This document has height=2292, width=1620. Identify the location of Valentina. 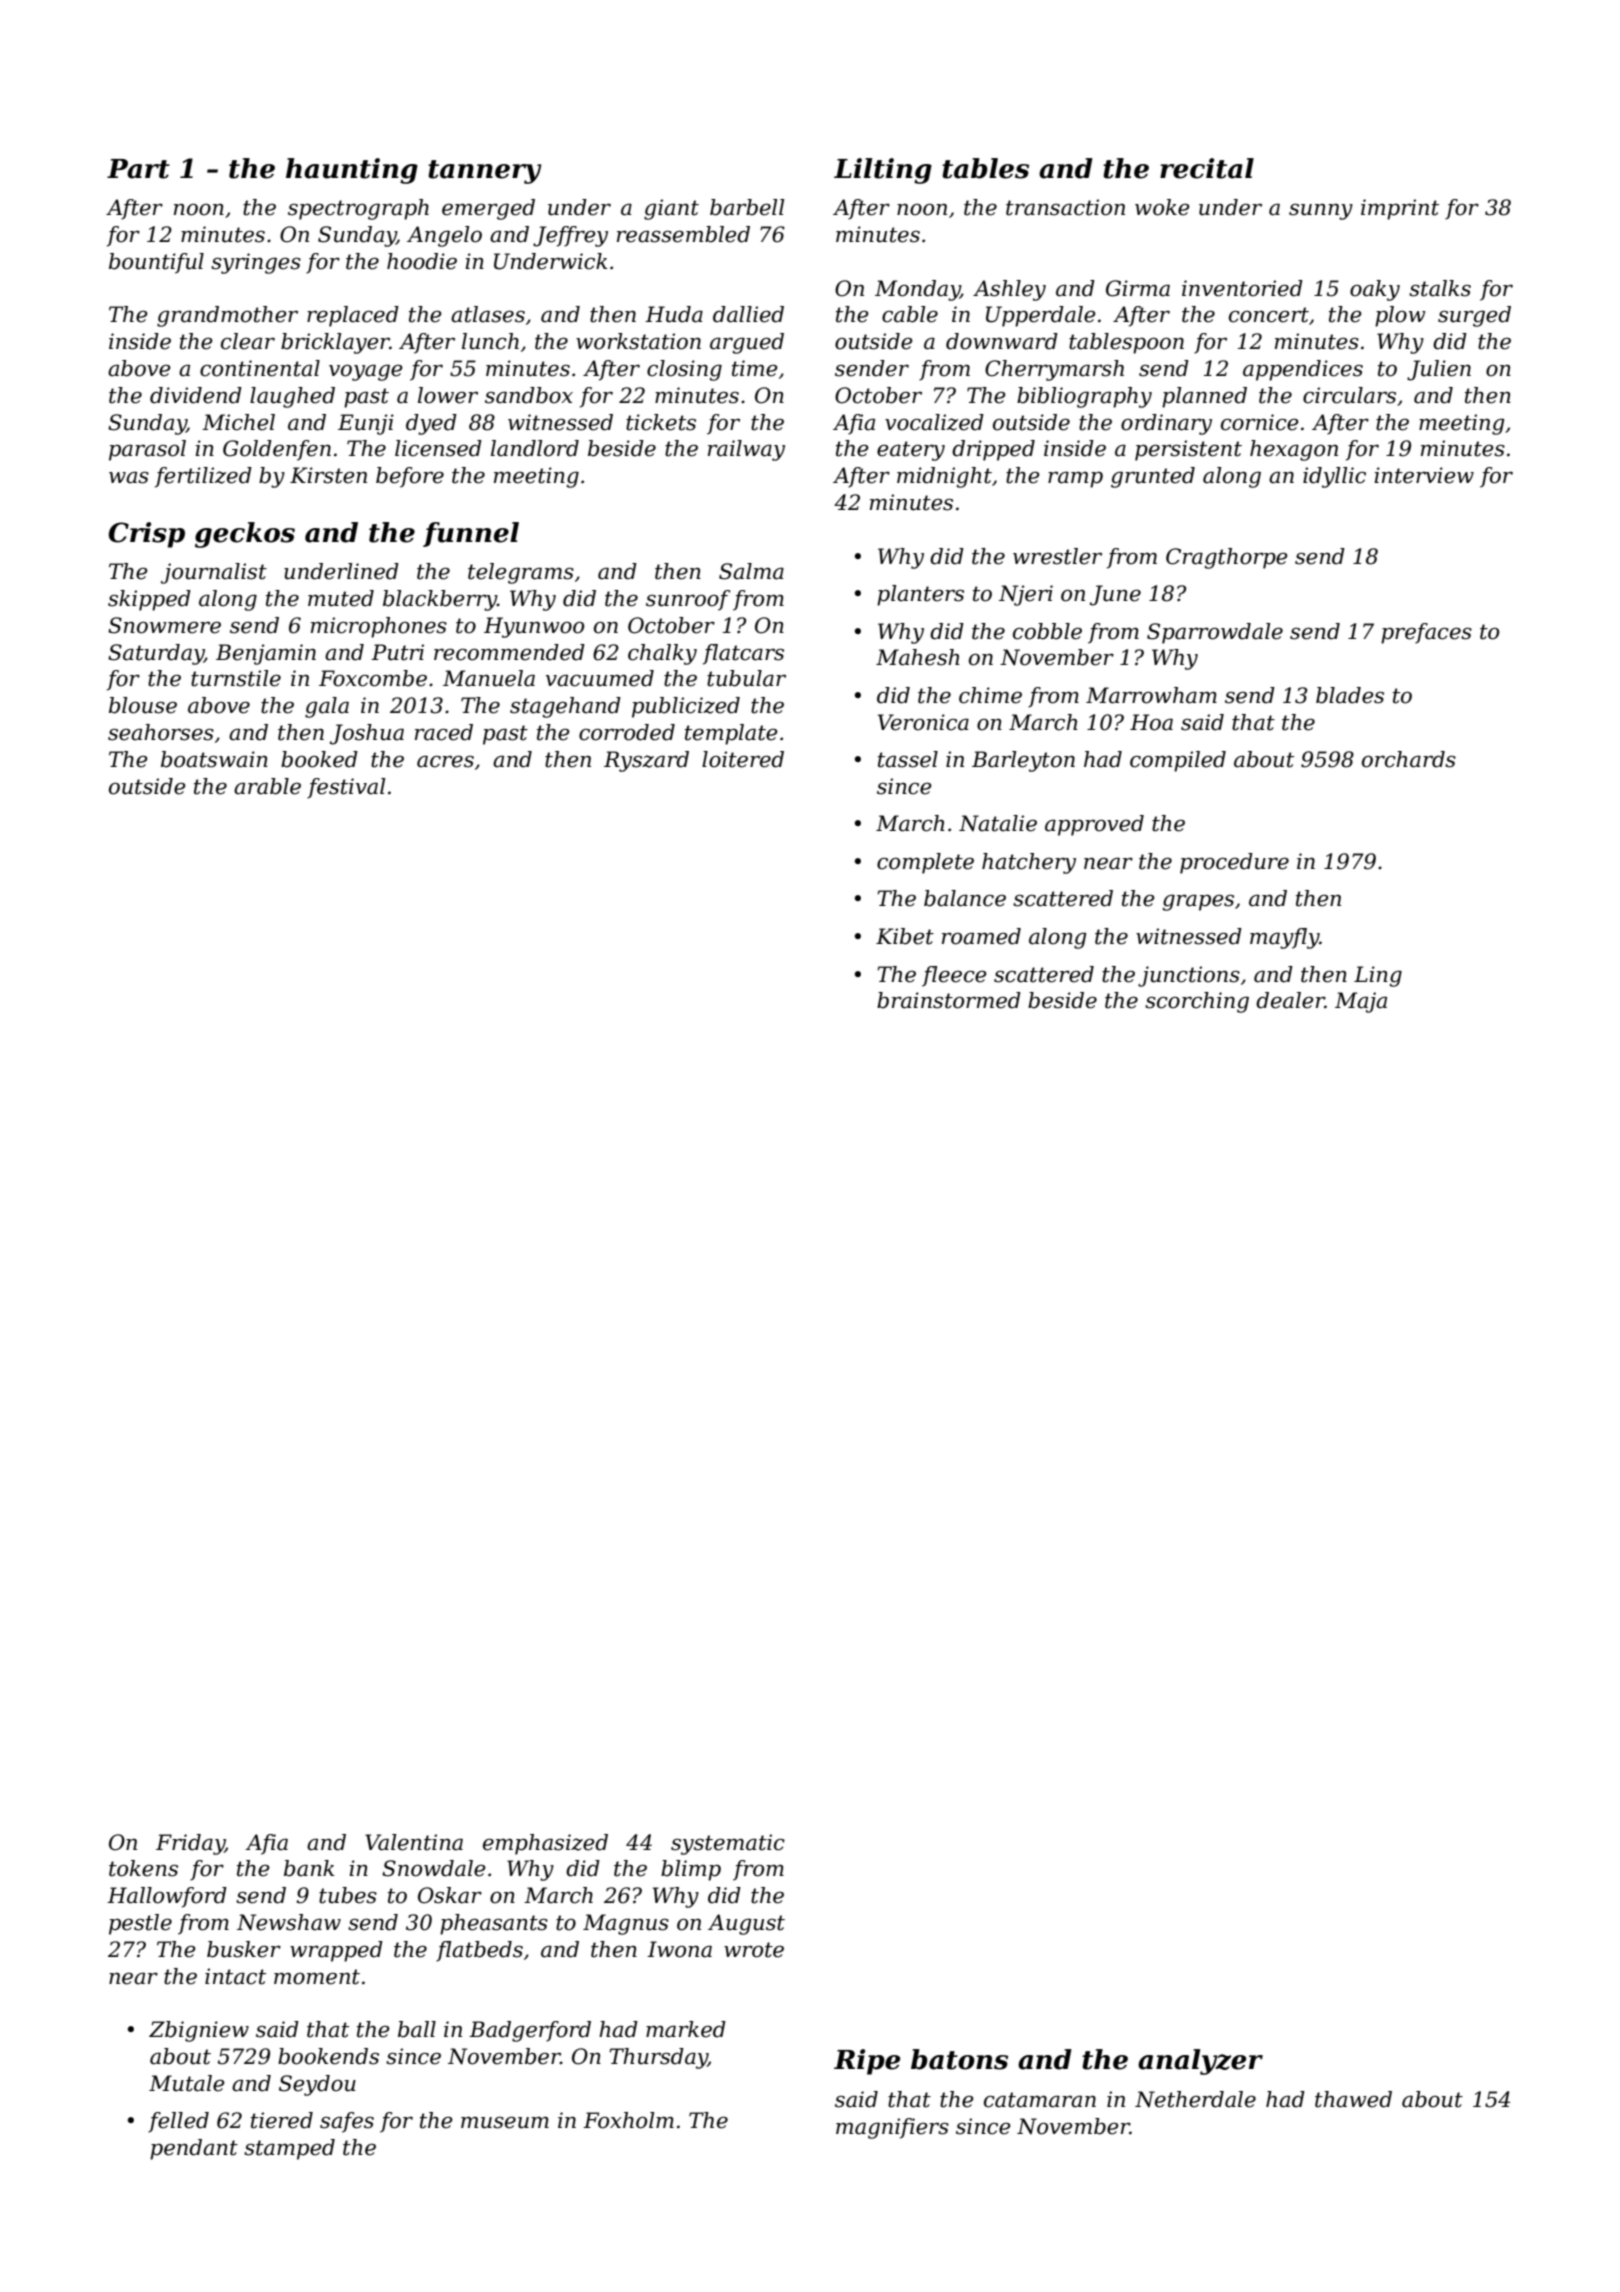
(414, 1842).
